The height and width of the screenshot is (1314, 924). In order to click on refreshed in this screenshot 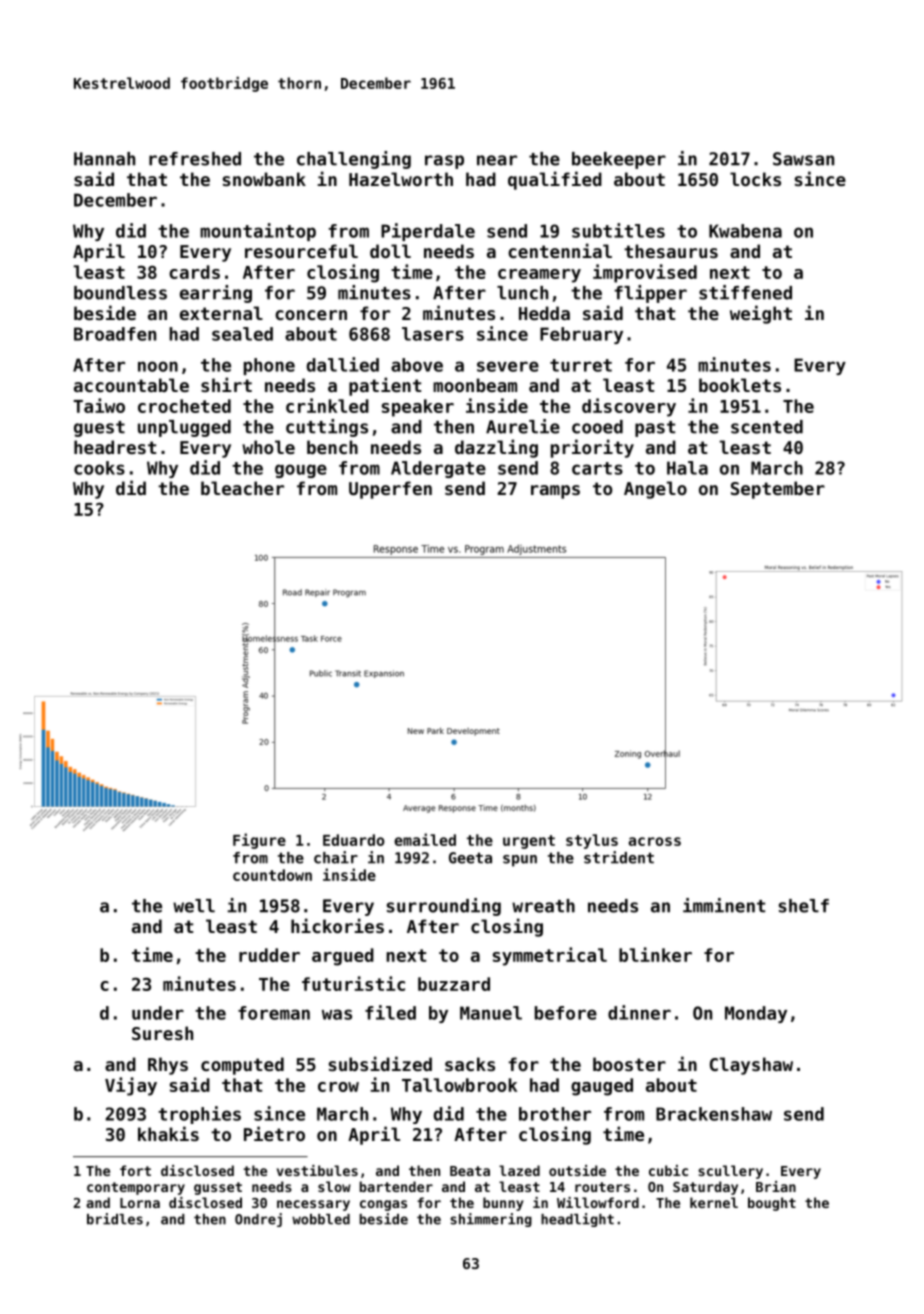, I will do `click(195, 159)`.
